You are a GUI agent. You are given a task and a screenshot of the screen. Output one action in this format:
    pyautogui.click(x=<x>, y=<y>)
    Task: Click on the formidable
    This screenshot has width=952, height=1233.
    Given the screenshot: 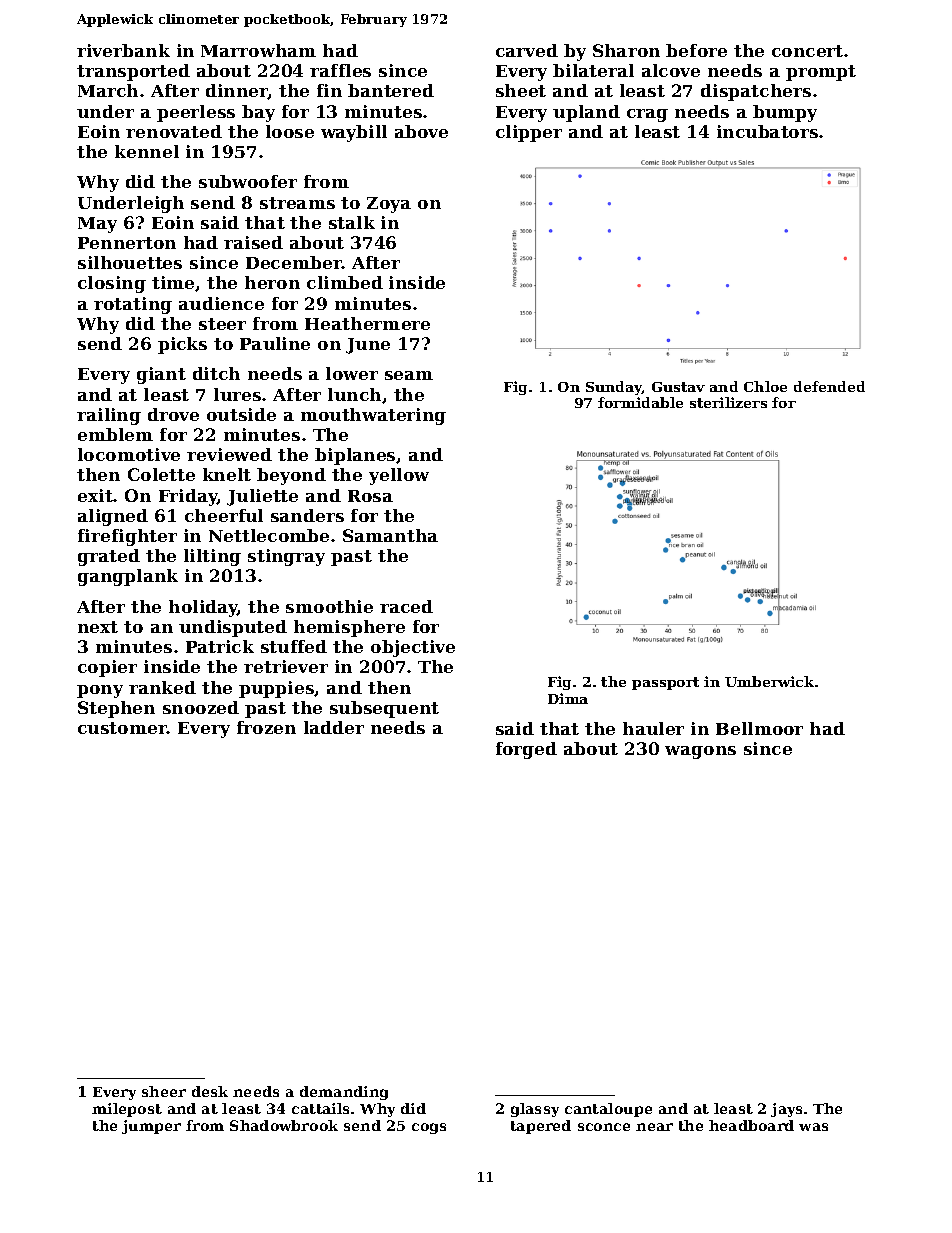 What is the action you would take?
    pyautogui.click(x=640, y=402)
